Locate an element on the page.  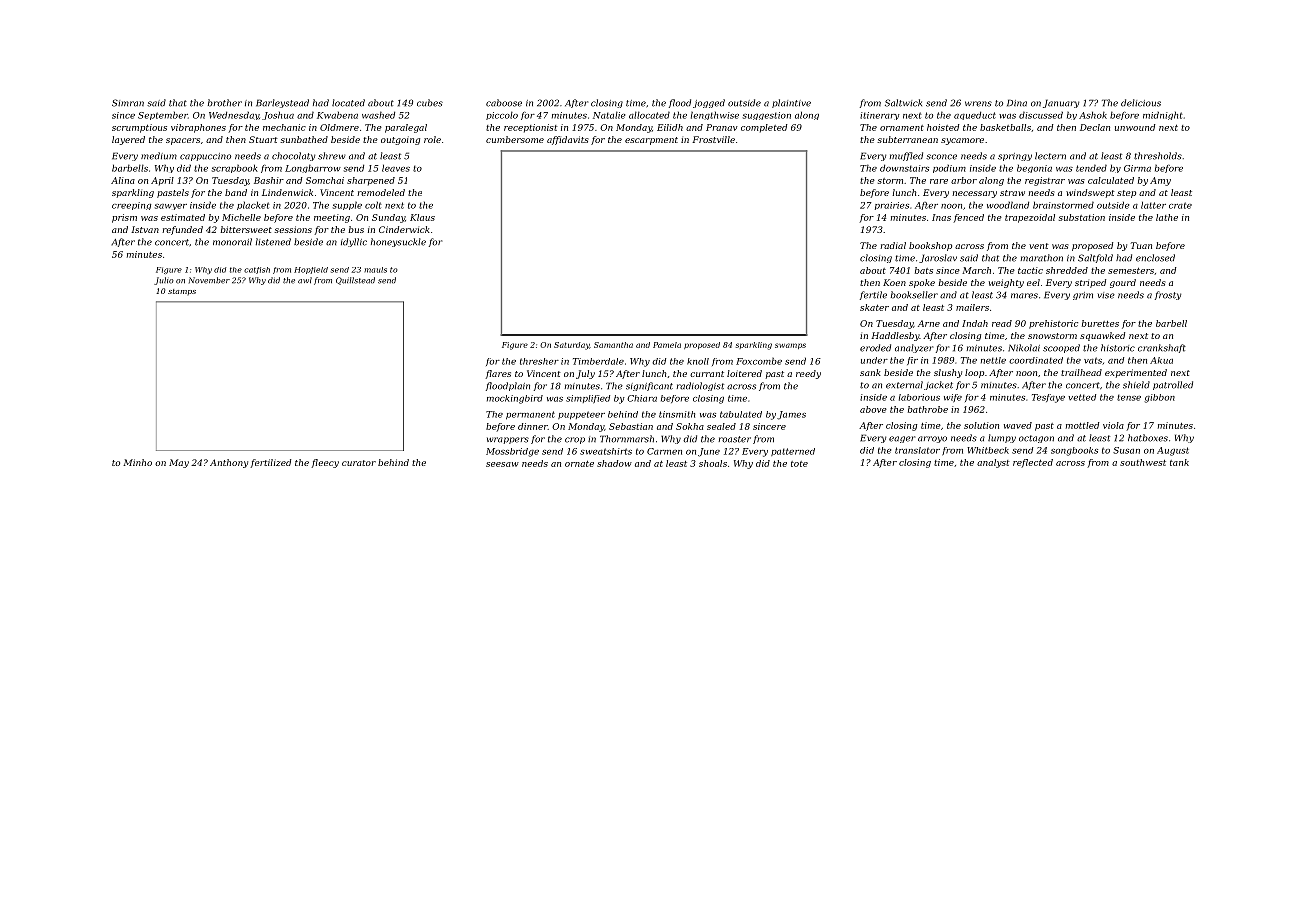
brother is located at coordinates (225, 103).
